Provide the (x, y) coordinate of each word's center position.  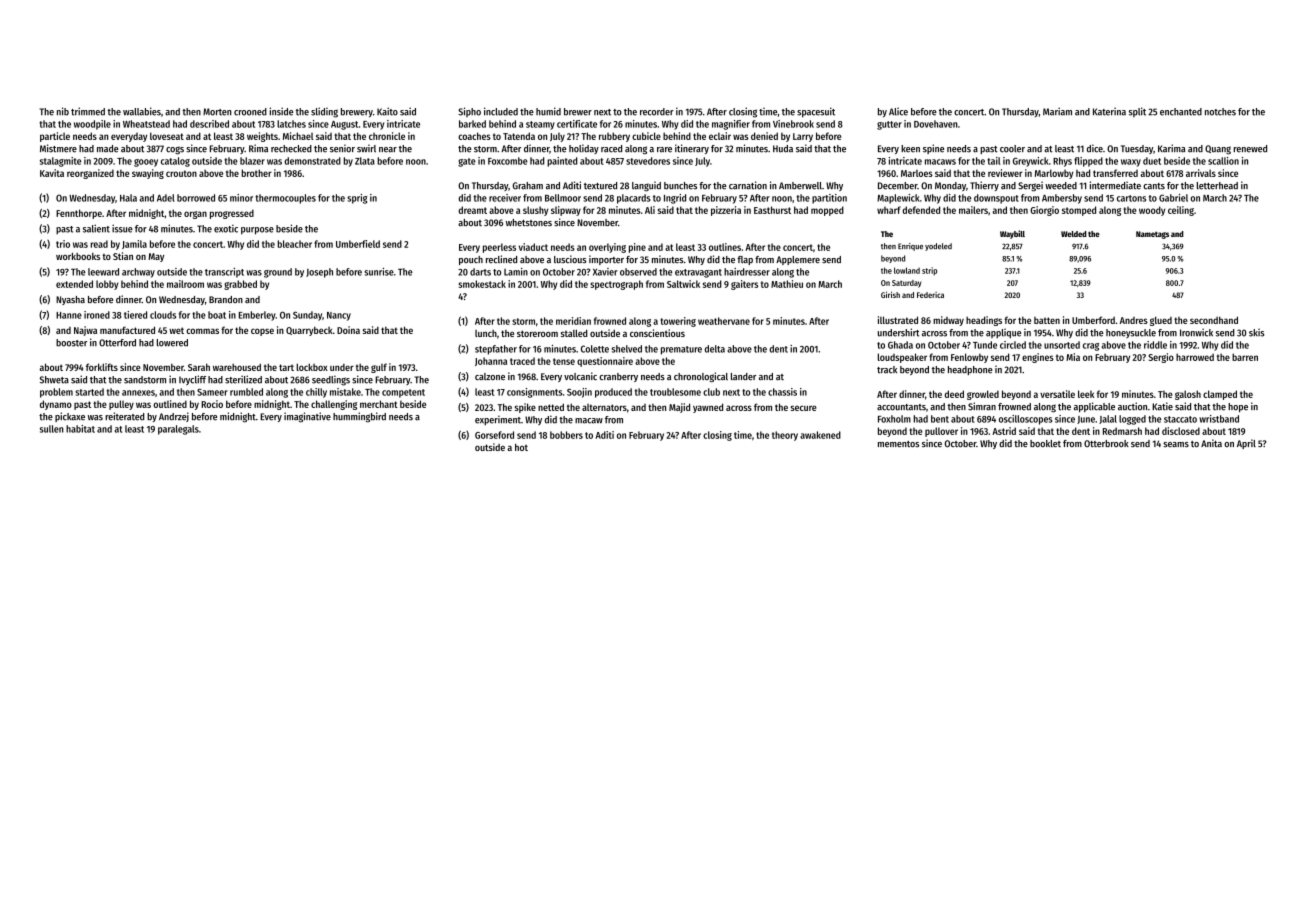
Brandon (226, 299)
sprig (357, 199)
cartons (1131, 198)
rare (664, 150)
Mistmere (58, 148)
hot (521, 447)
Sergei (1030, 186)
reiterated (124, 416)
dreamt (472, 210)
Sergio (1161, 358)
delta (715, 349)
